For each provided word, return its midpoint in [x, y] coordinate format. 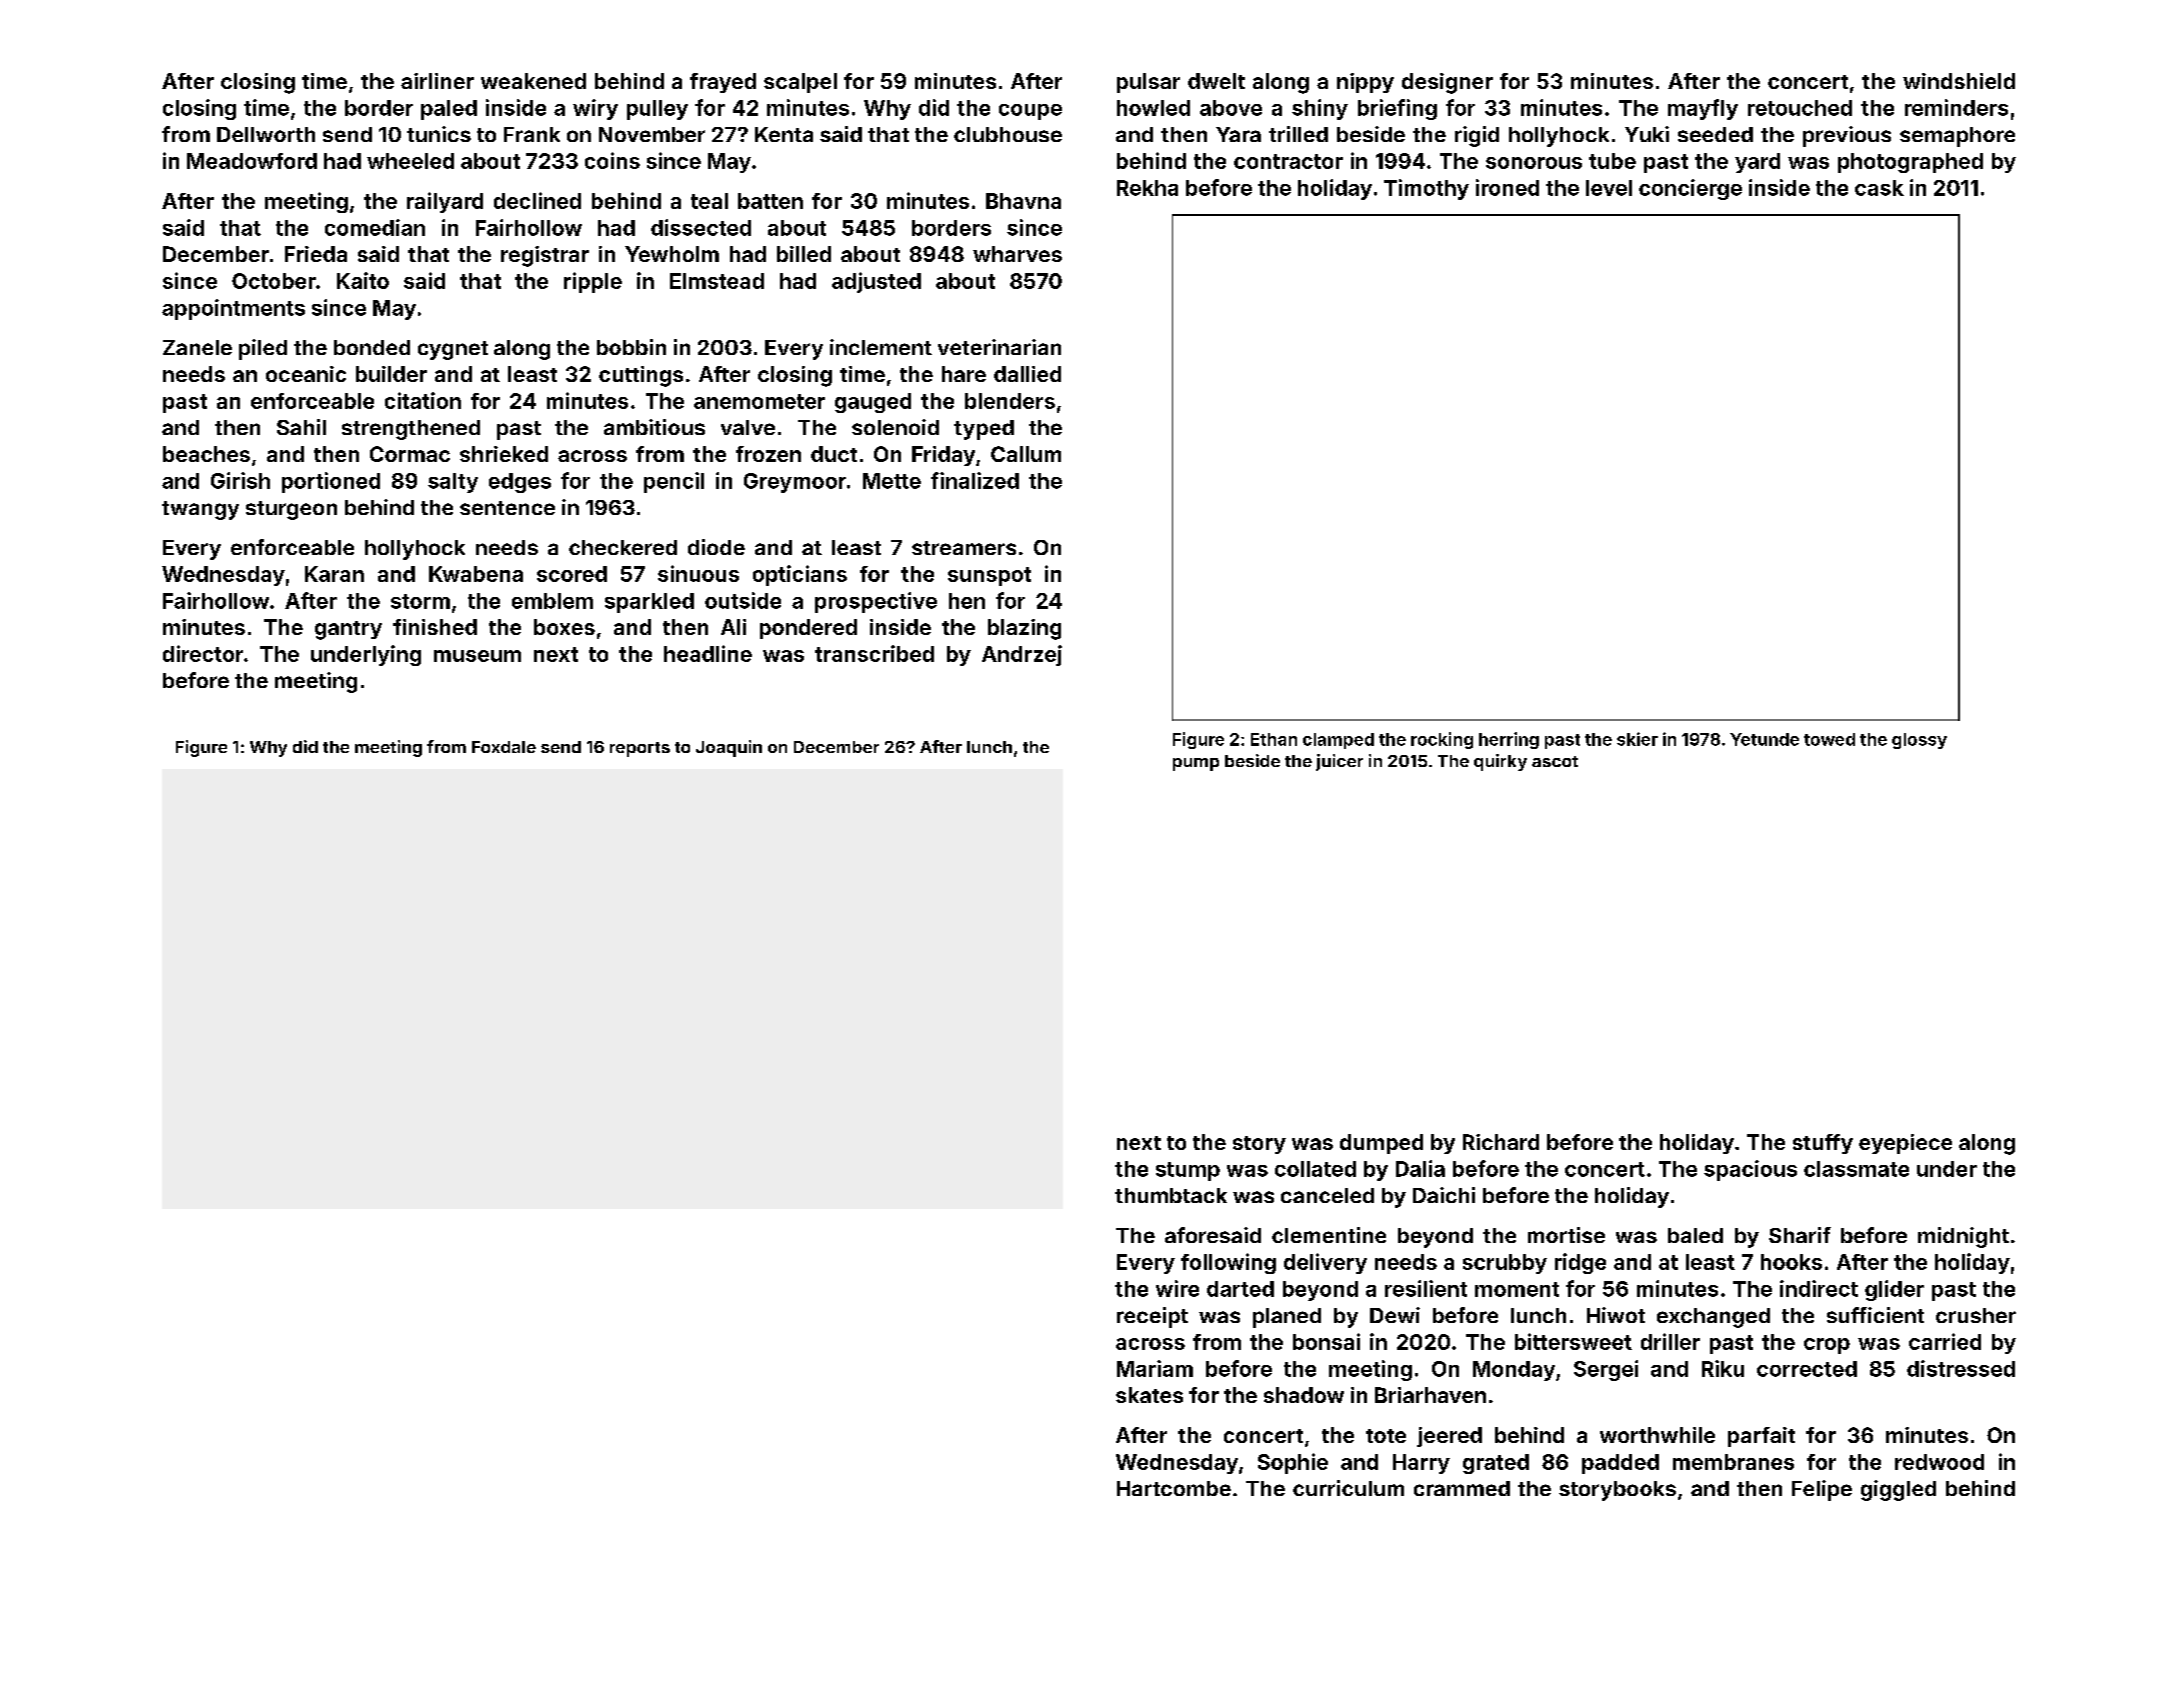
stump [1188, 1171]
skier [1637, 739]
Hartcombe [1174, 1488]
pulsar [1148, 83]
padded [1620, 1464]
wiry [595, 109]
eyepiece [1905, 1144]
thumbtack [1171, 1195]
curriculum [1348, 1488]
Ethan [1274, 739]
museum [477, 656]
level [1609, 188]
